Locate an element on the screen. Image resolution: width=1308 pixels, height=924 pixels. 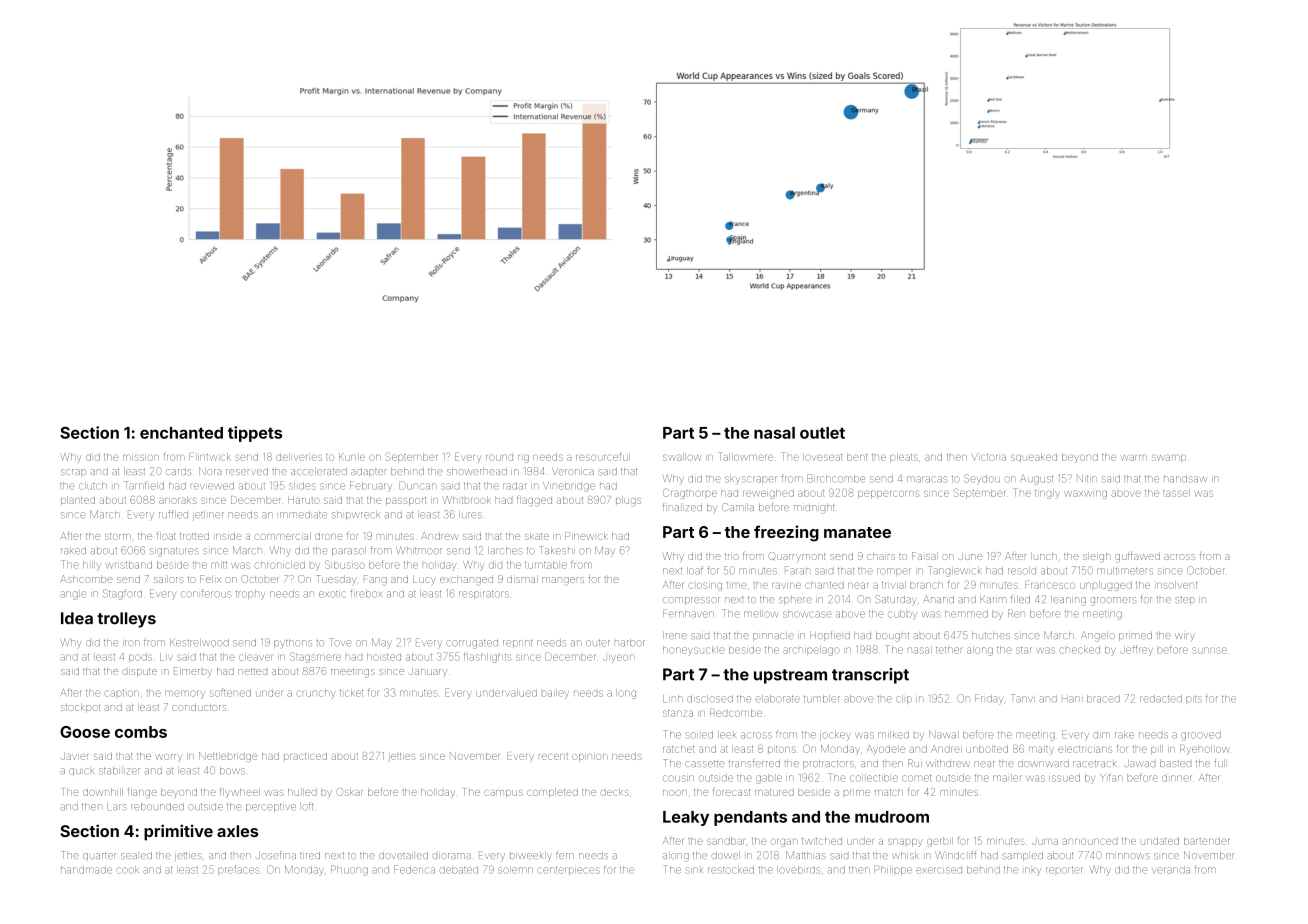
netted is located at coordinates (252, 671).
